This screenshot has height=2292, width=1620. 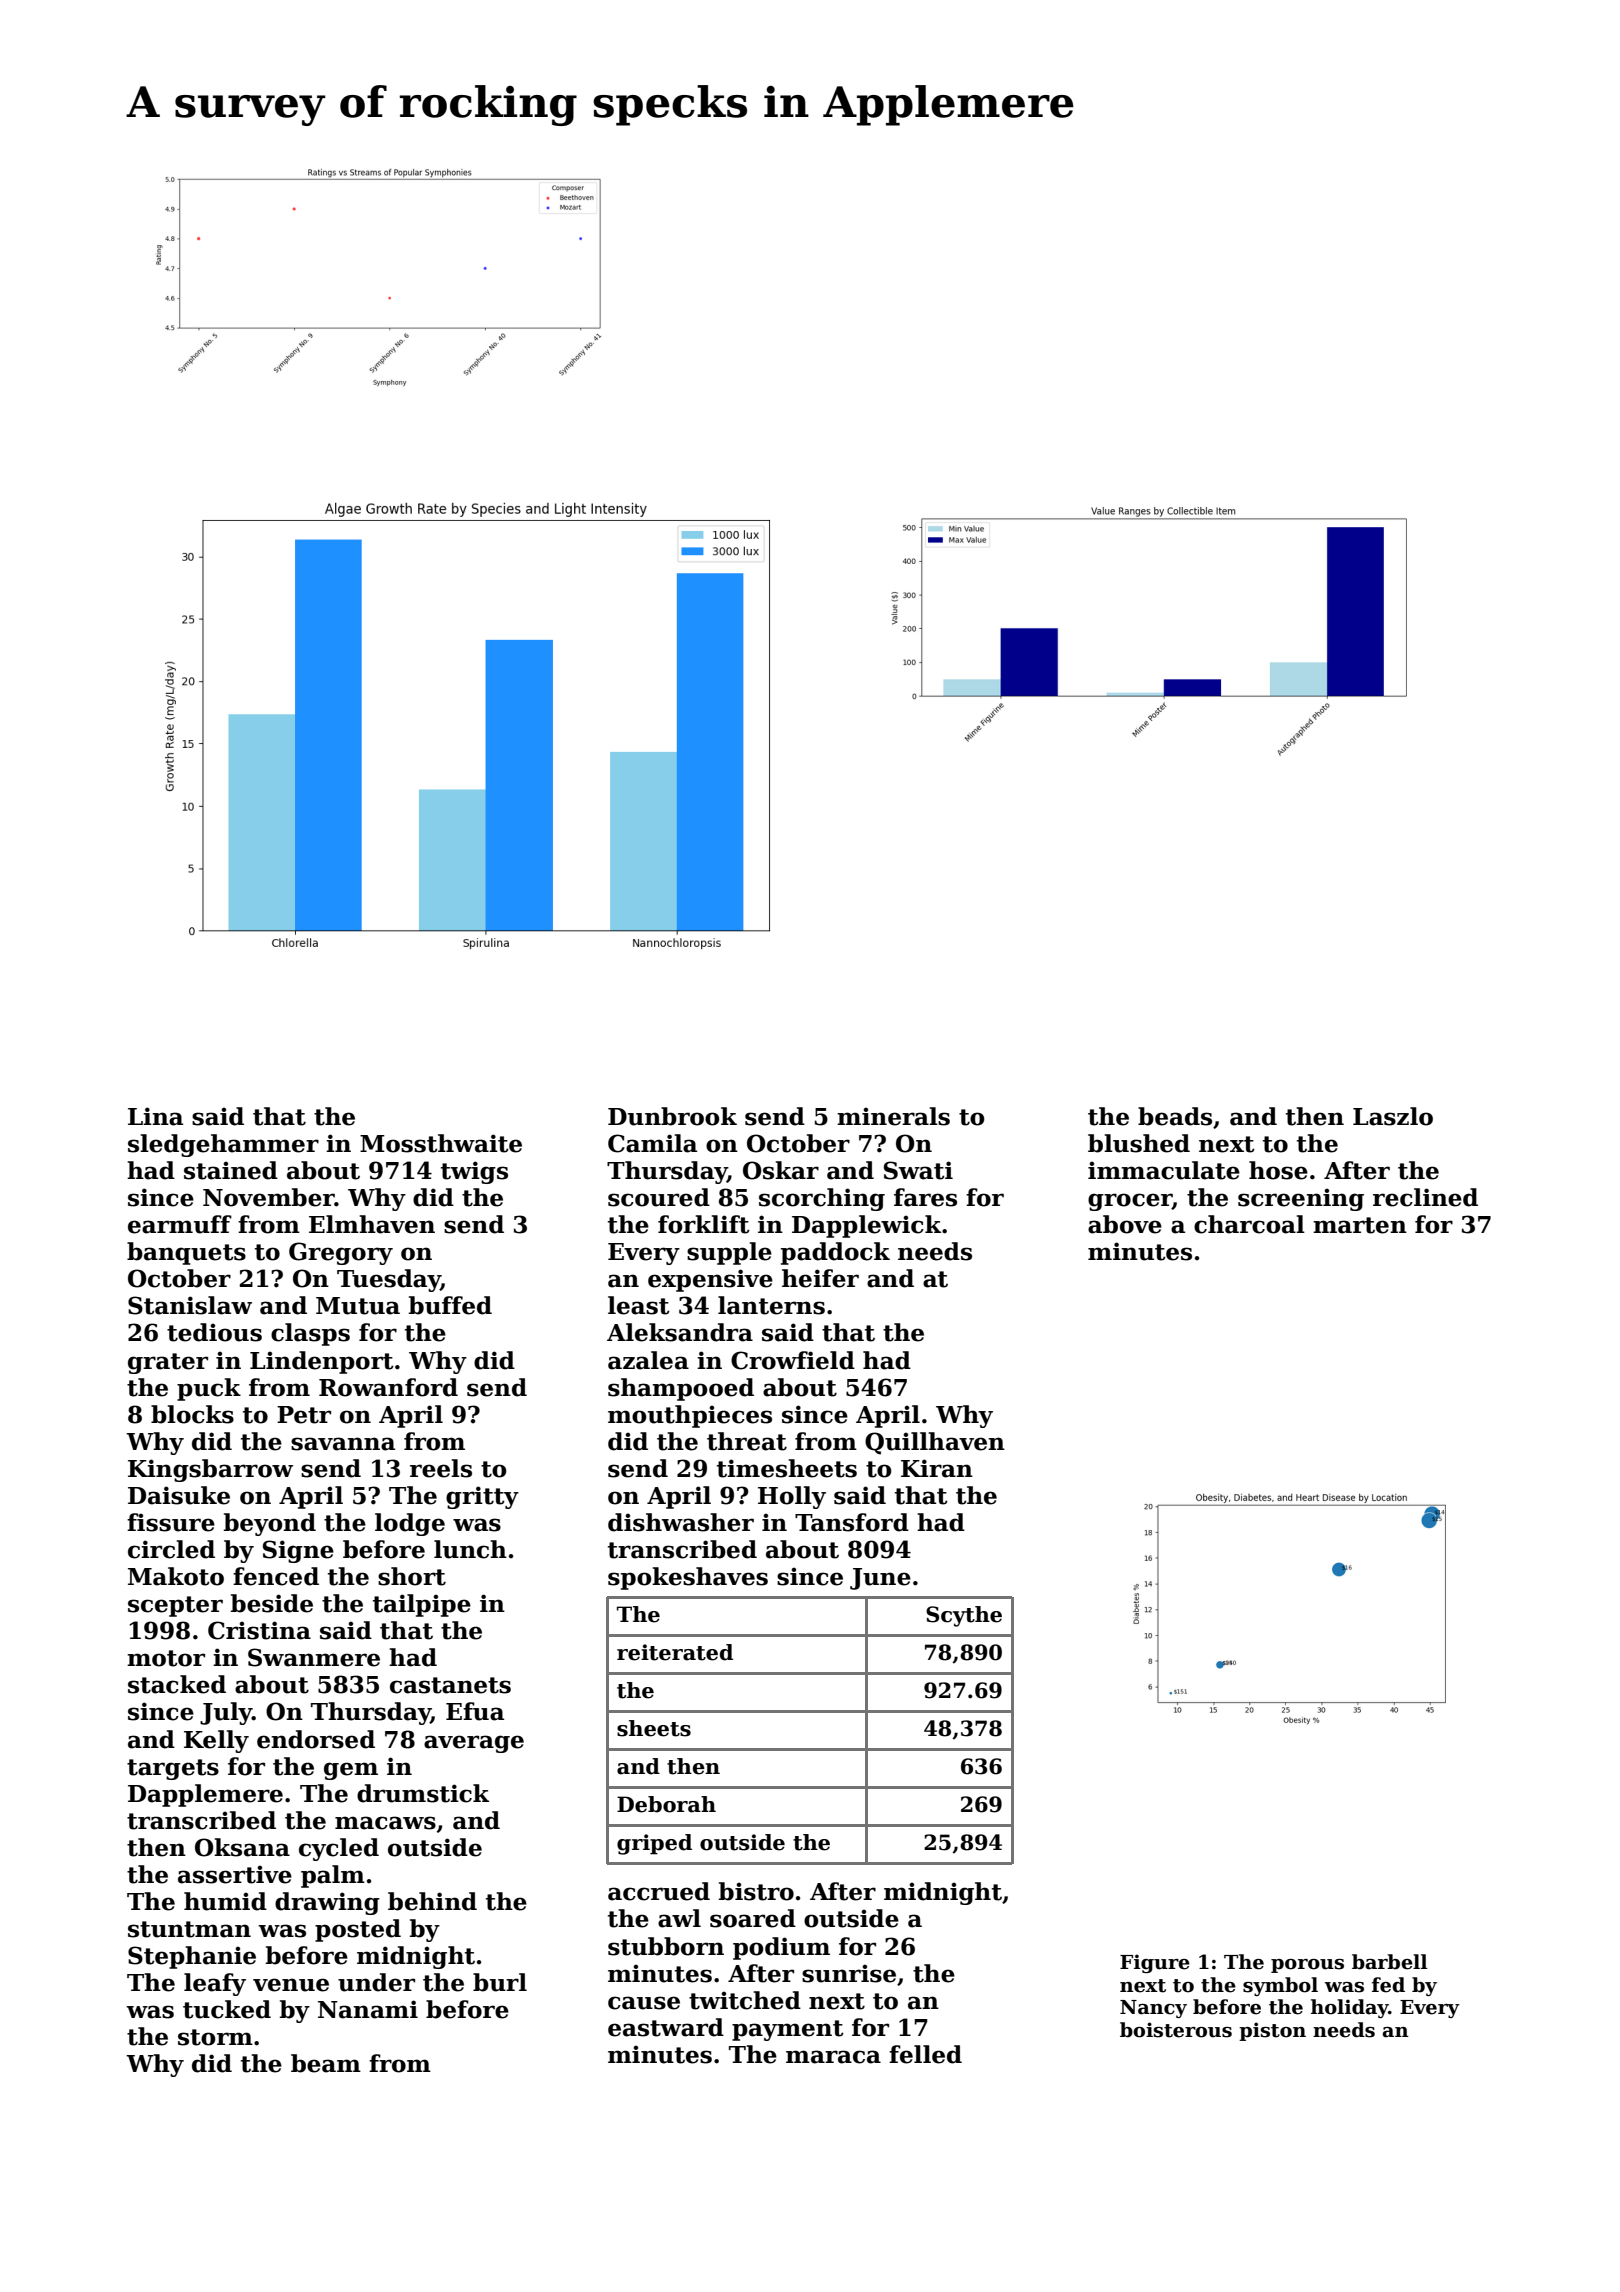 What do you see at coordinates (666, 2027) in the screenshot?
I see `eastward` at bounding box center [666, 2027].
